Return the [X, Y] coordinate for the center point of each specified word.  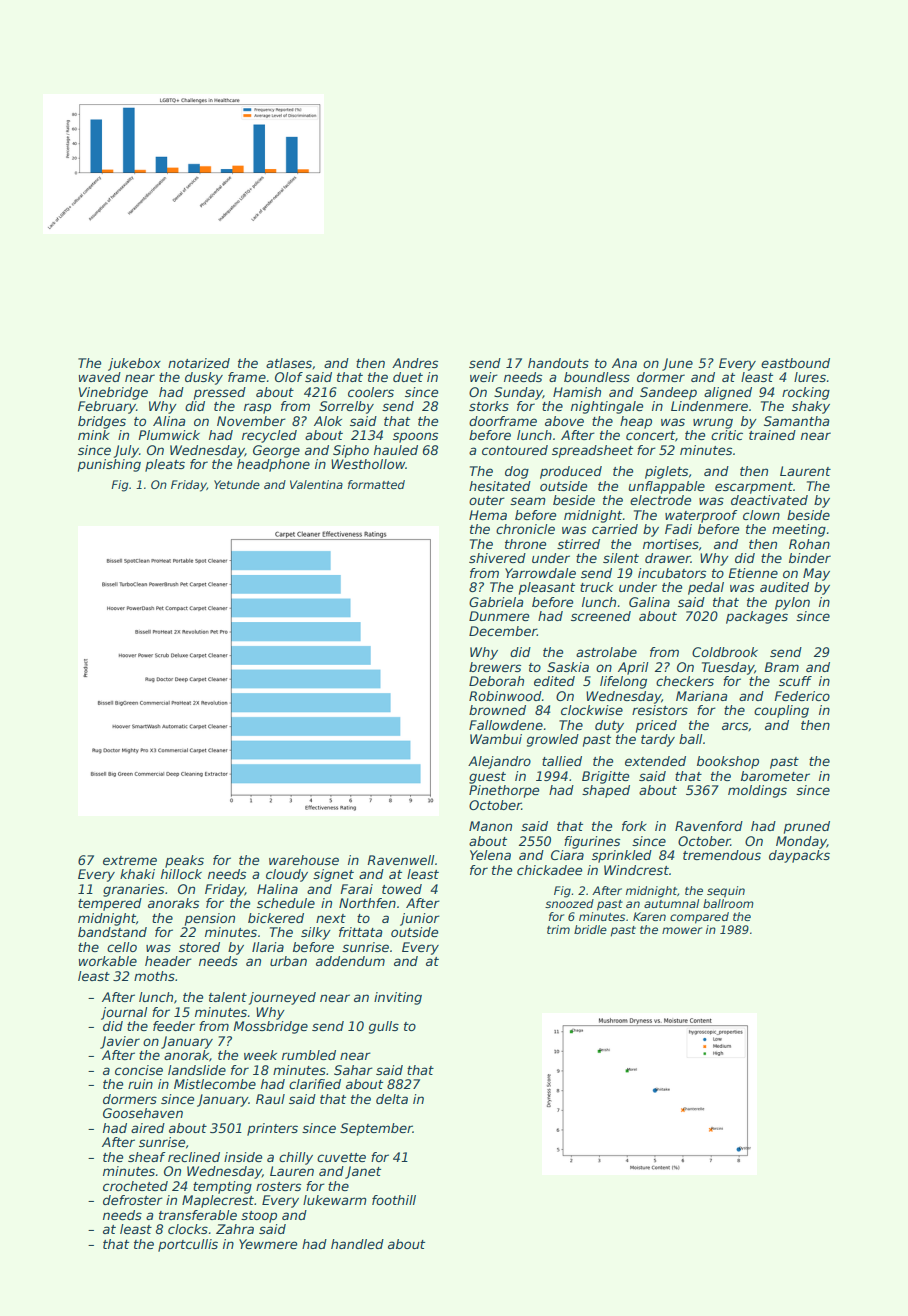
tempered [110, 904]
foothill [394, 1200]
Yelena [490, 855]
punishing [109, 465]
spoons [415, 437]
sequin [726, 892]
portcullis [188, 1245]
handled [357, 1244]
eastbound [795, 363]
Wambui [496, 739]
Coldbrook [725, 652]
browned [497, 710]
